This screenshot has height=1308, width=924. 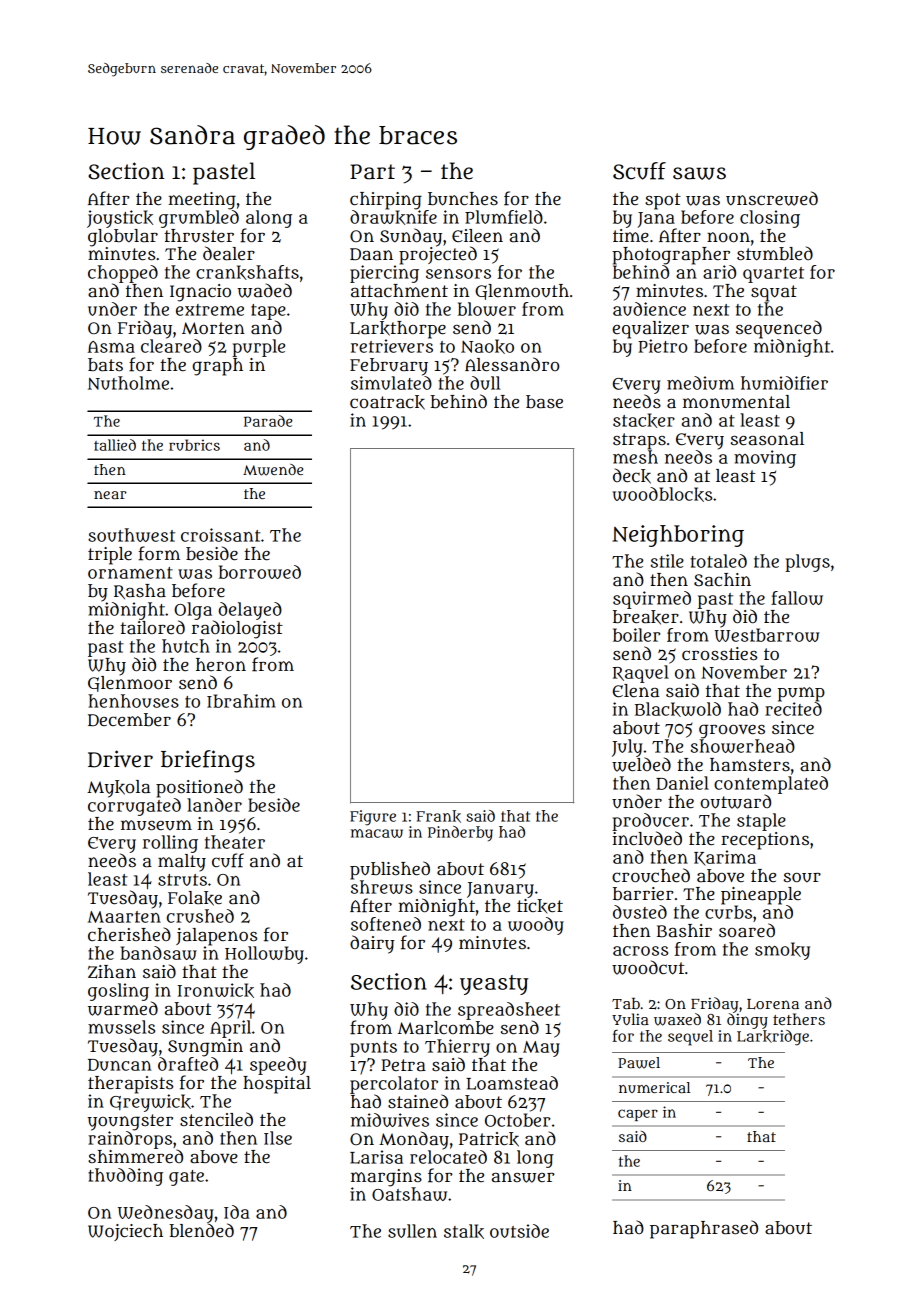 I want to click on Pietro, so click(x=662, y=346).
